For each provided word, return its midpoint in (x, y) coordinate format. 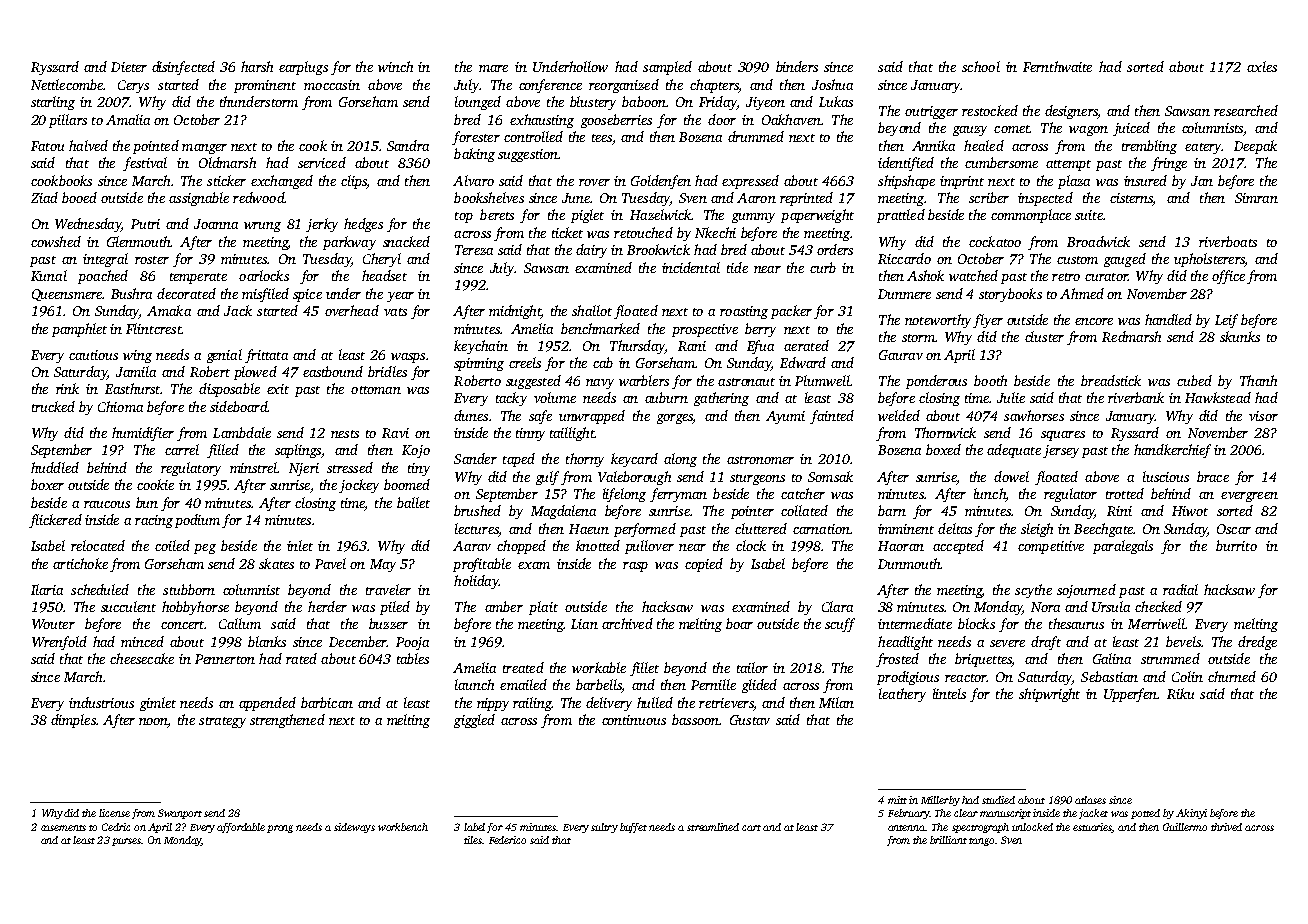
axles (1262, 66)
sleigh (1037, 530)
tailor (752, 667)
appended (267, 704)
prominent (265, 86)
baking (474, 155)
